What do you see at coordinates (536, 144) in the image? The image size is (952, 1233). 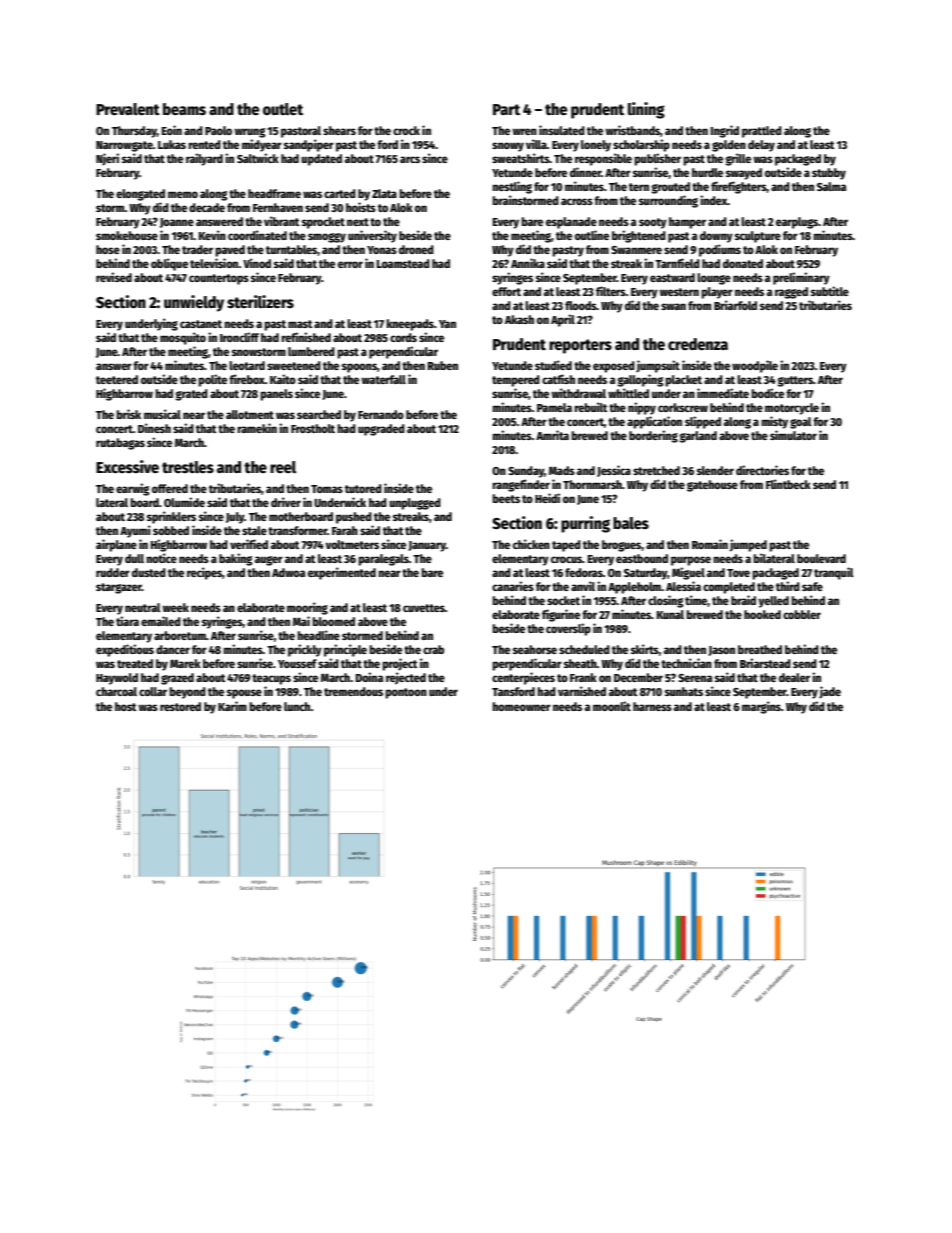 I see `villa` at bounding box center [536, 144].
